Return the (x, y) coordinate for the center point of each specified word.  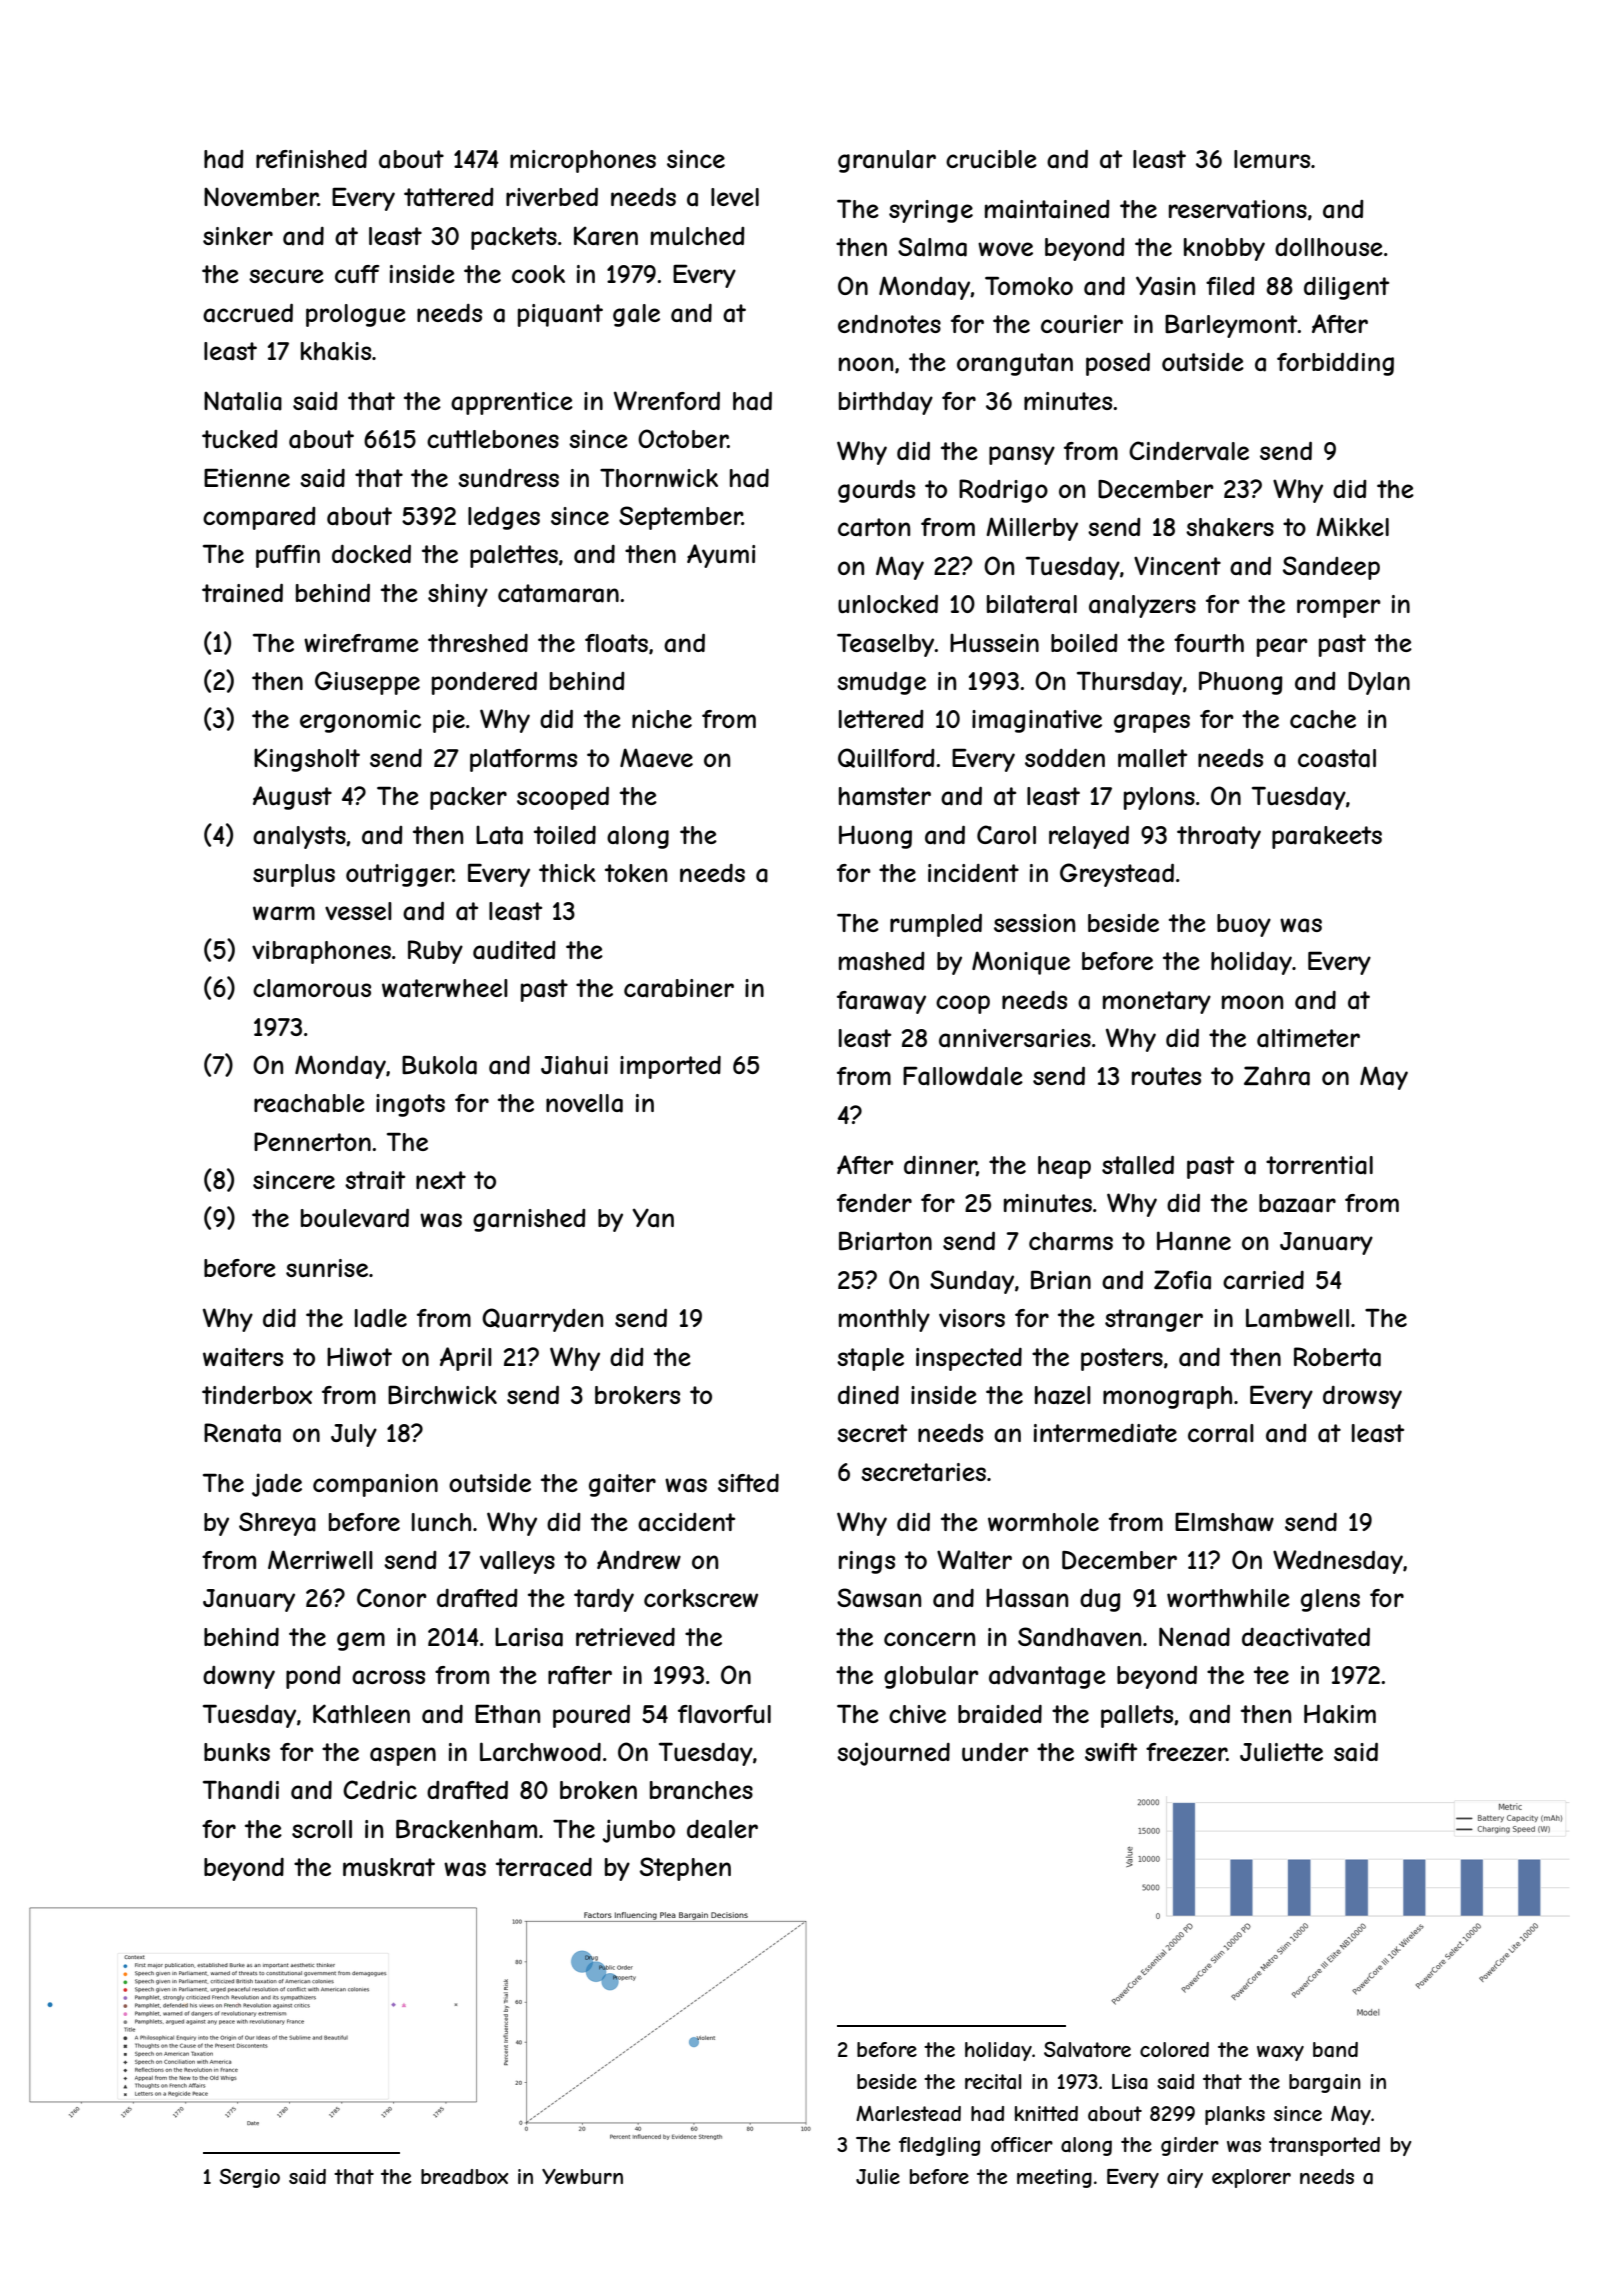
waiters (243, 1357)
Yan (653, 1218)
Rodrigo (1003, 491)
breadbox (464, 2176)
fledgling (939, 2146)
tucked (240, 439)
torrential (1319, 1165)
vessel (358, 911)
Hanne (1194, 1241)
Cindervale (1189, 451)
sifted (748, 1483)
